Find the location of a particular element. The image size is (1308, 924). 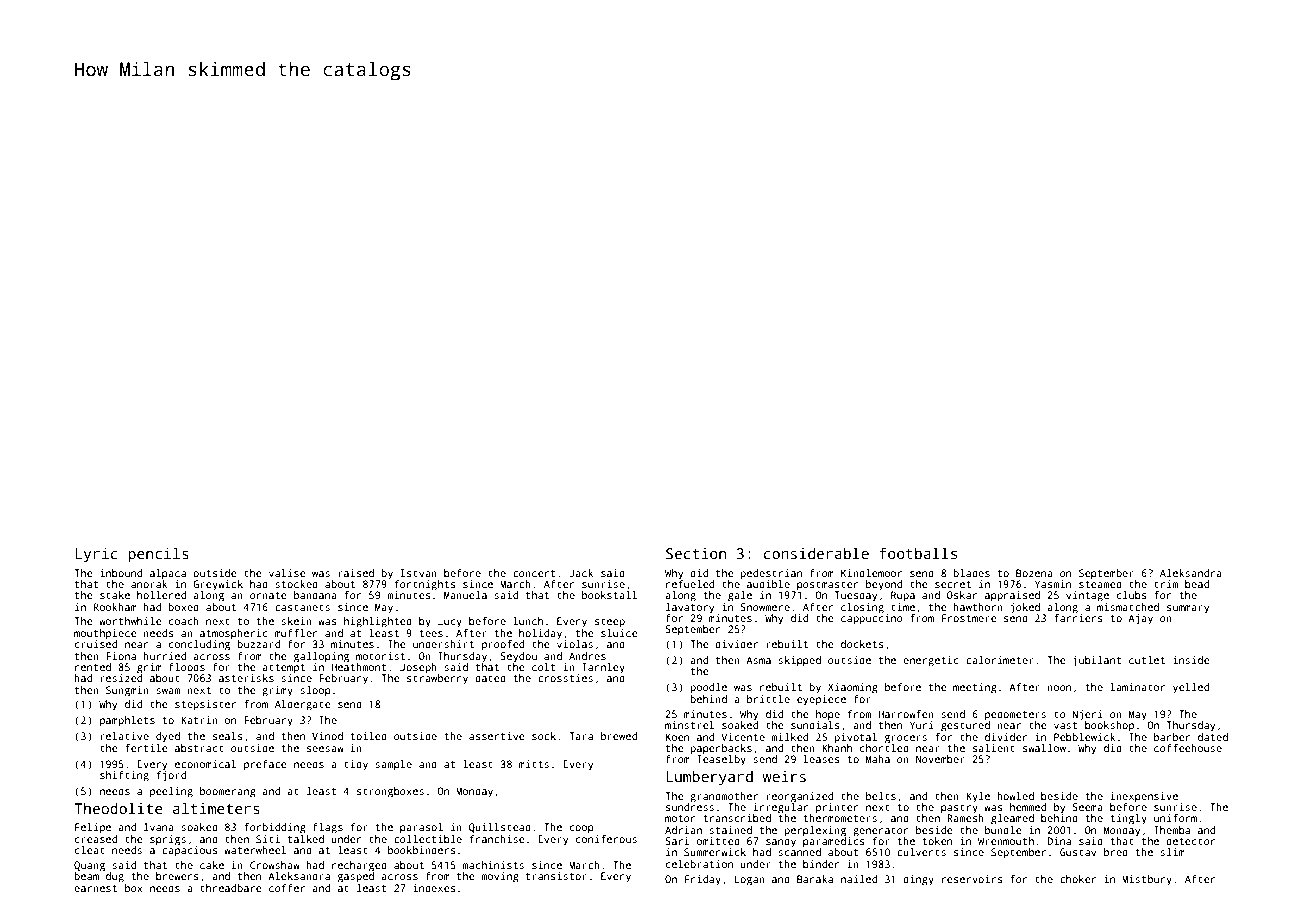

thermometers is located at coordinates (840, 818).
